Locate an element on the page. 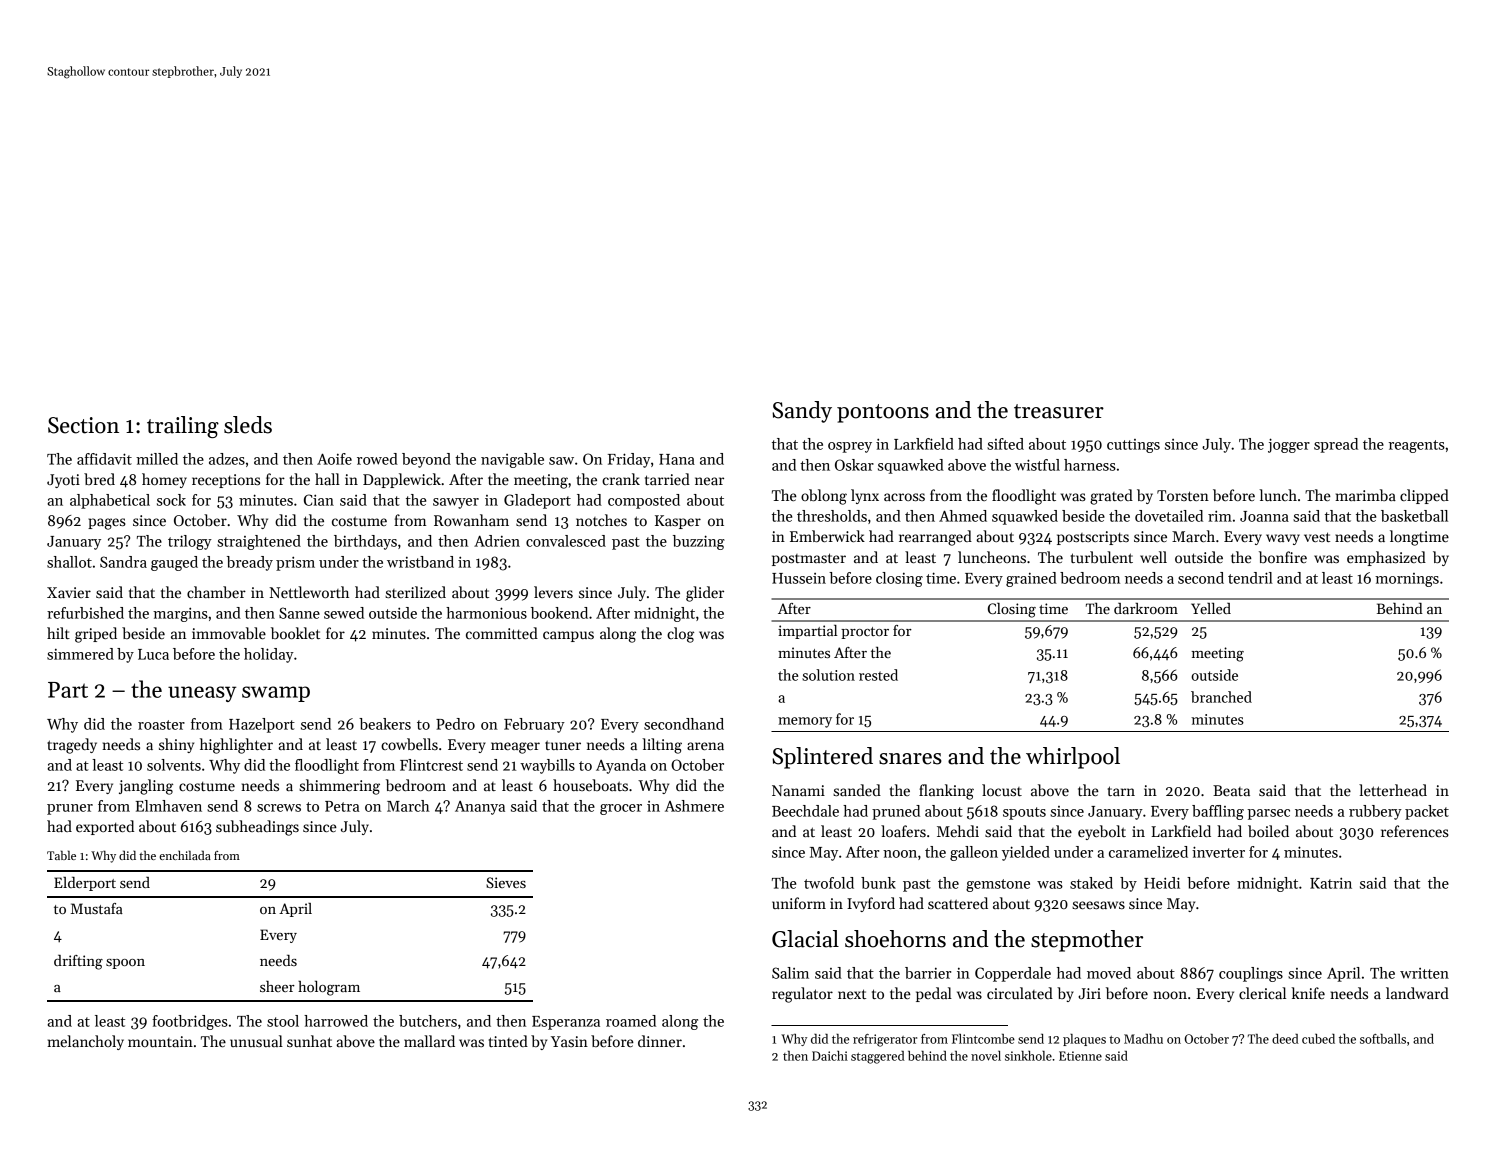 Image resolution: width=1496 pixels, height=1156 pixels. basketball is located at coordinates (1414, 516).
